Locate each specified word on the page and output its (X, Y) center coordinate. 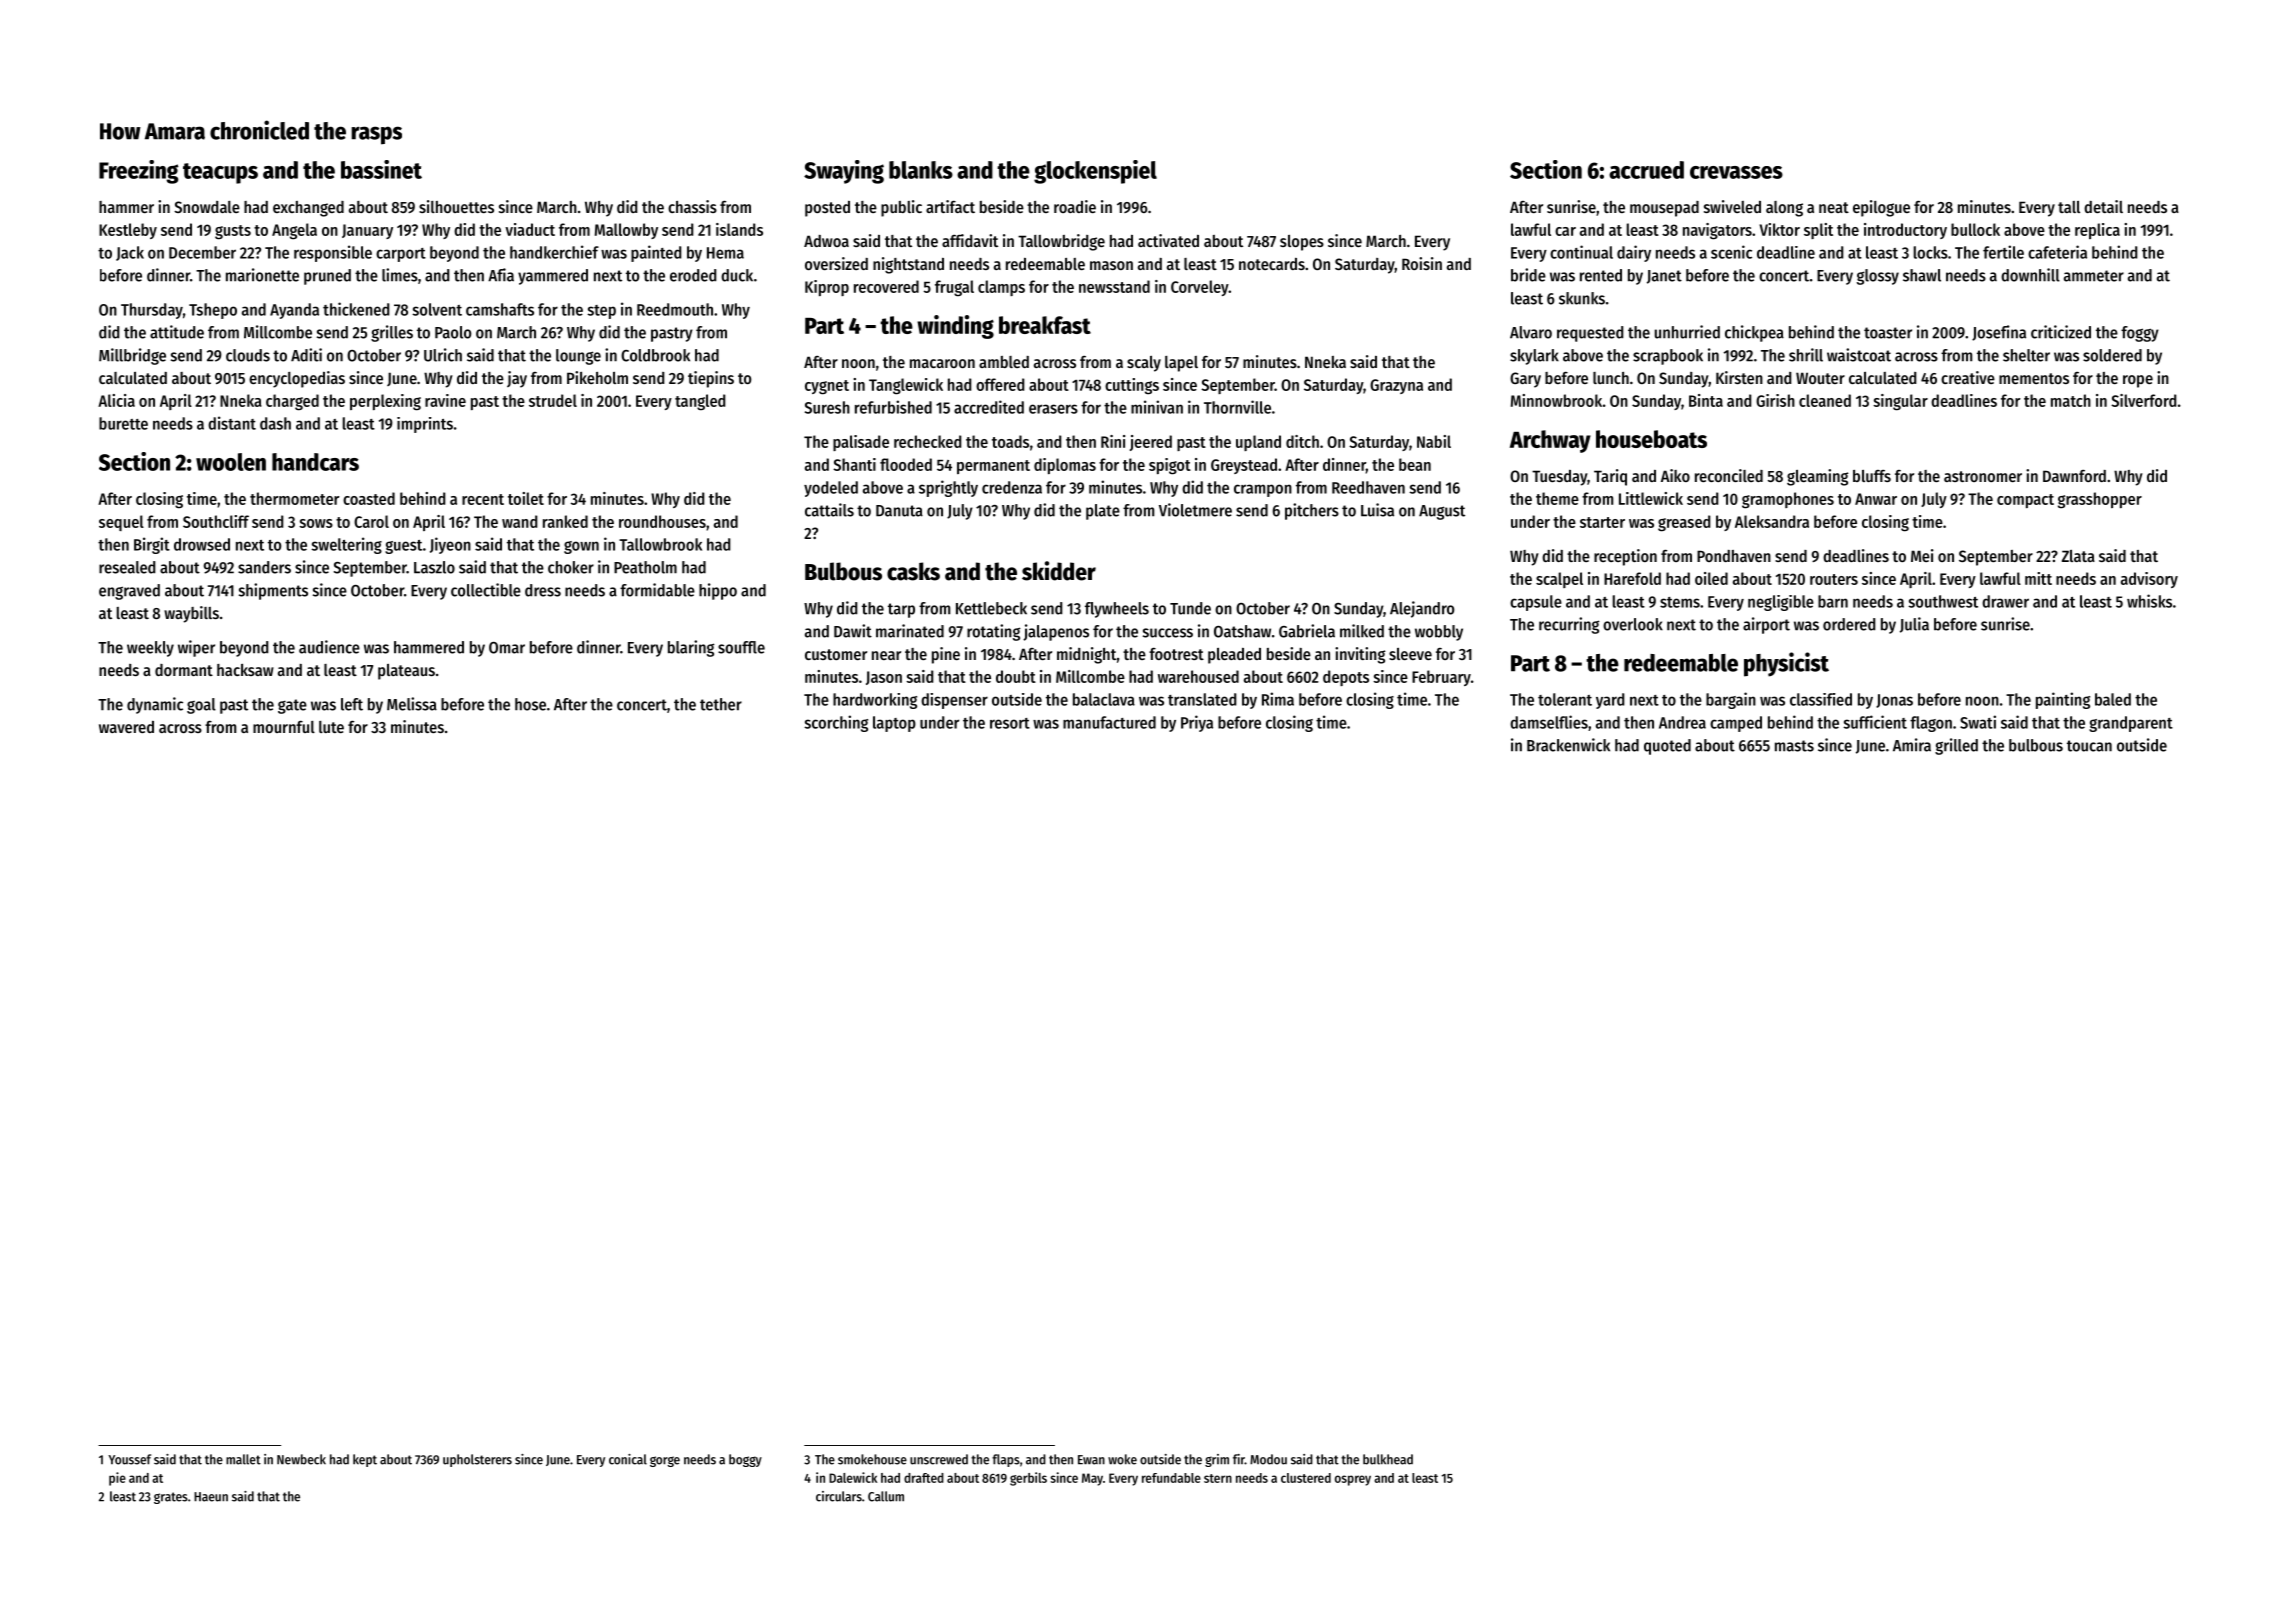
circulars (839, 1496)
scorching (836, 723)
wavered (126, 727)
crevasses (1736, 172)
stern (1218, 1478)
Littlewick (1651, 498)
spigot (1170, 466)
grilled (1956, 746)
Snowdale (207, 207)
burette (123, 423)
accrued (1646, 170)
